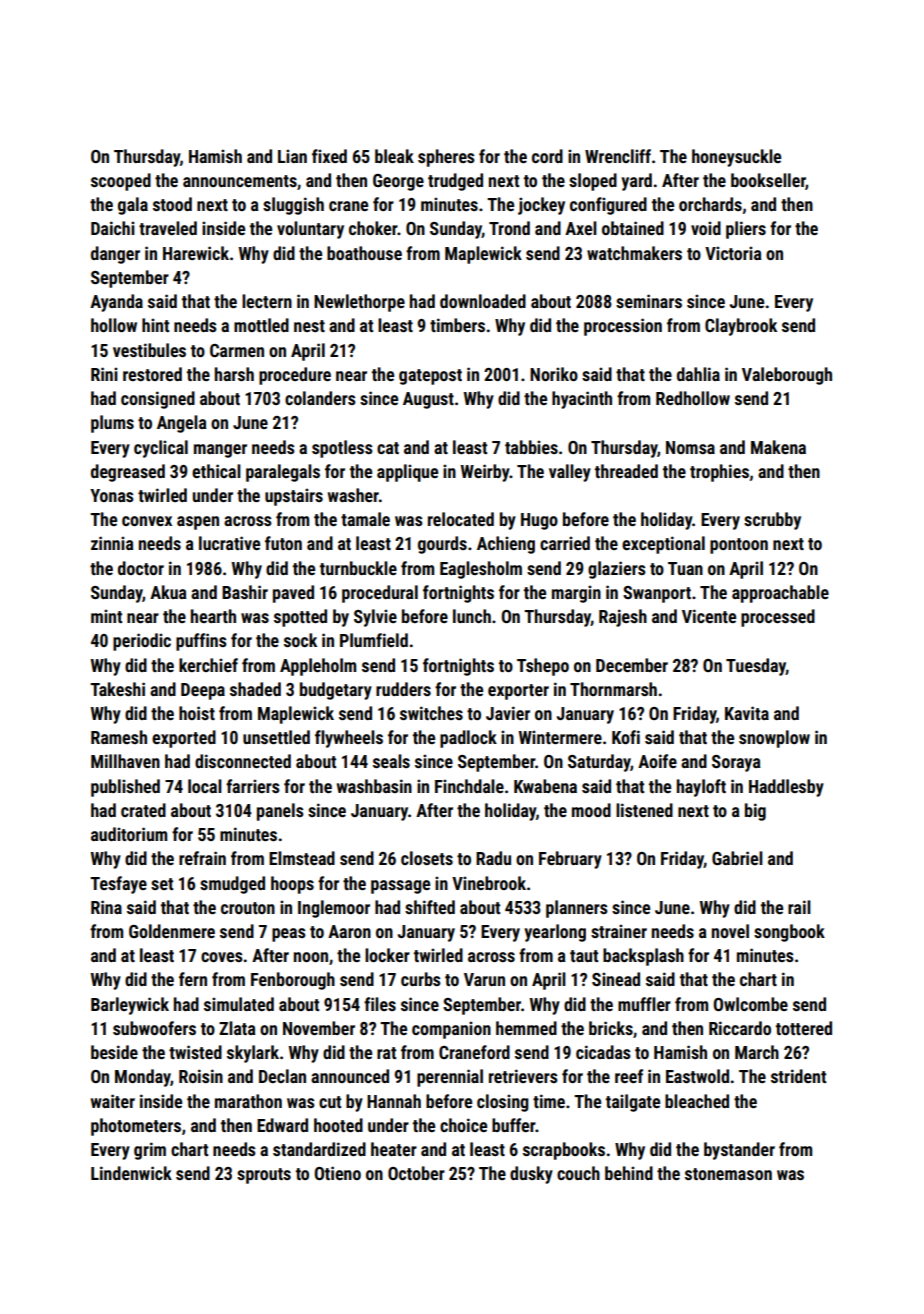 This document has height=1314, width=924. Describe the element at coordinates (778, 447) in the document. I see `Makena` at that location.
